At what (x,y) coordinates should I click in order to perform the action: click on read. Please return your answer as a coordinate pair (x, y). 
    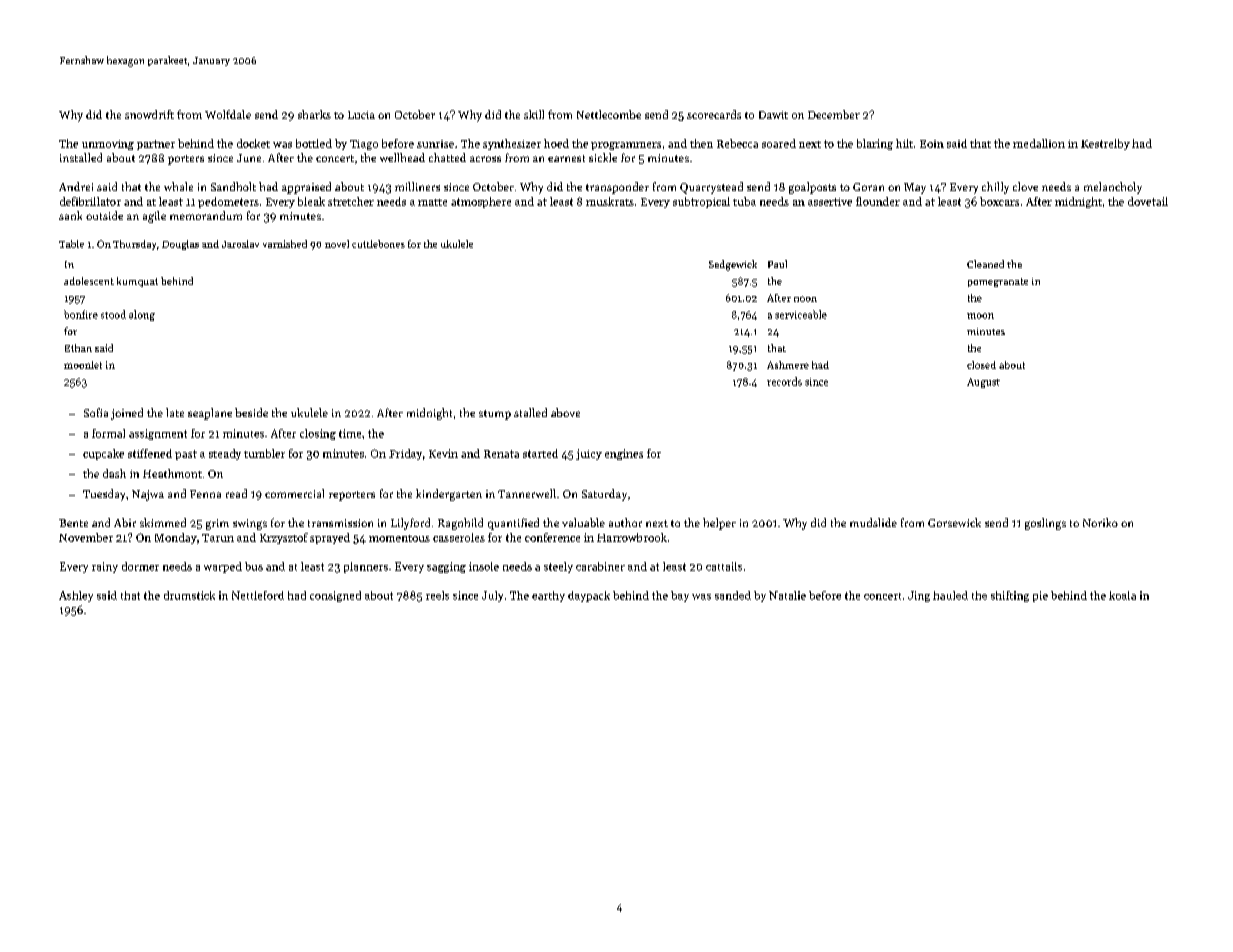
    Looking at the image, I should click on (236, 493).
